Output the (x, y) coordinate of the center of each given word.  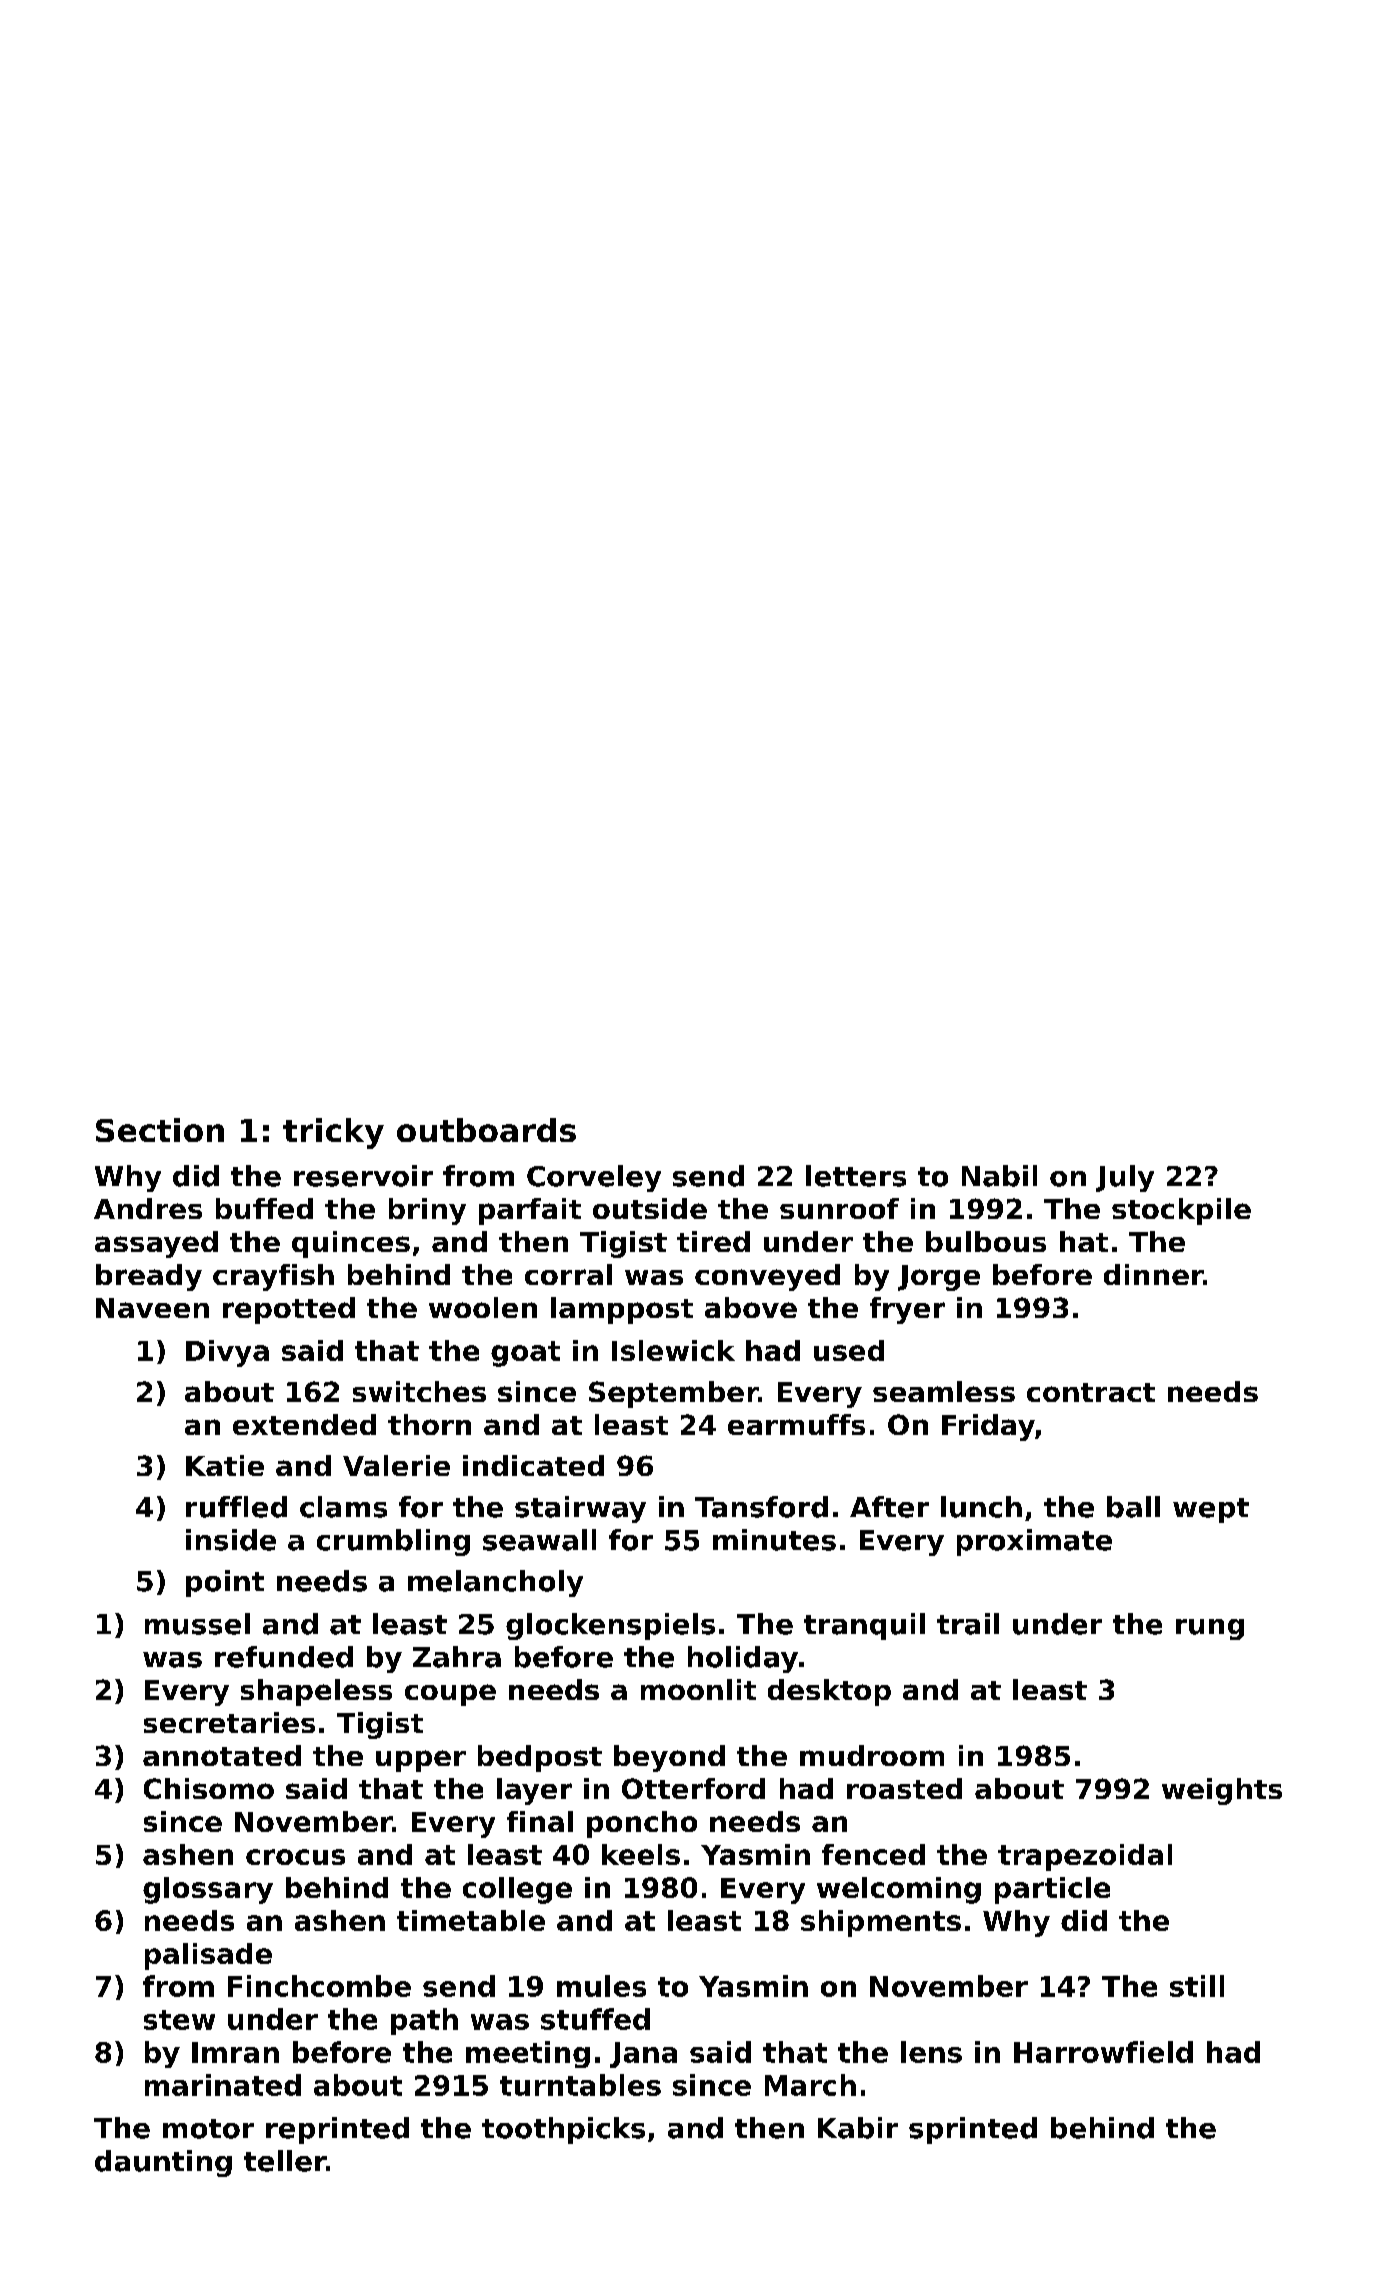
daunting (163, 2163)
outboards (486, 1130)
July (1125, 1178)
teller (285, 2161)
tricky (333, 1133)
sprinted (973, 2130)
